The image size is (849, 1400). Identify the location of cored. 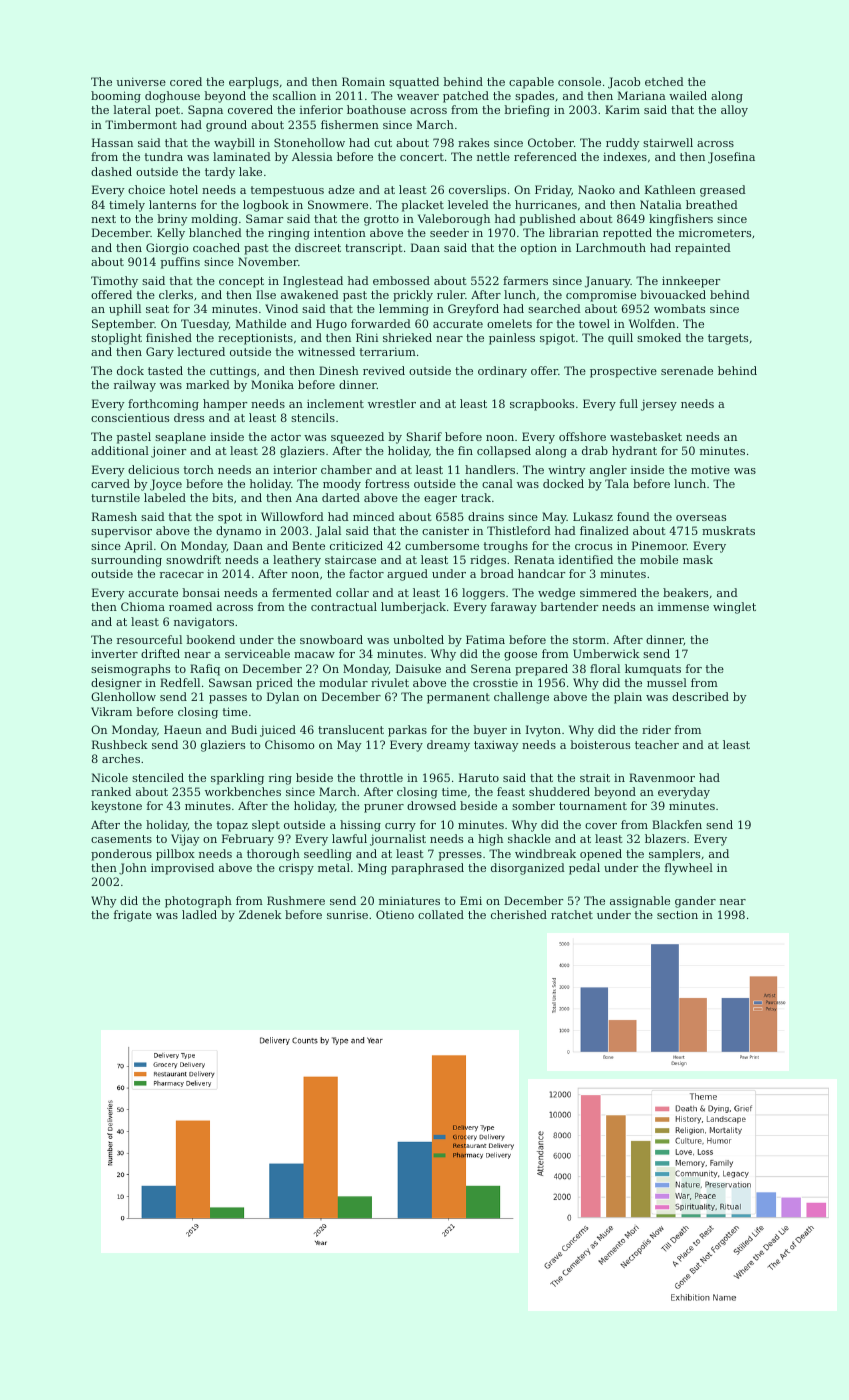
(186, 81).
